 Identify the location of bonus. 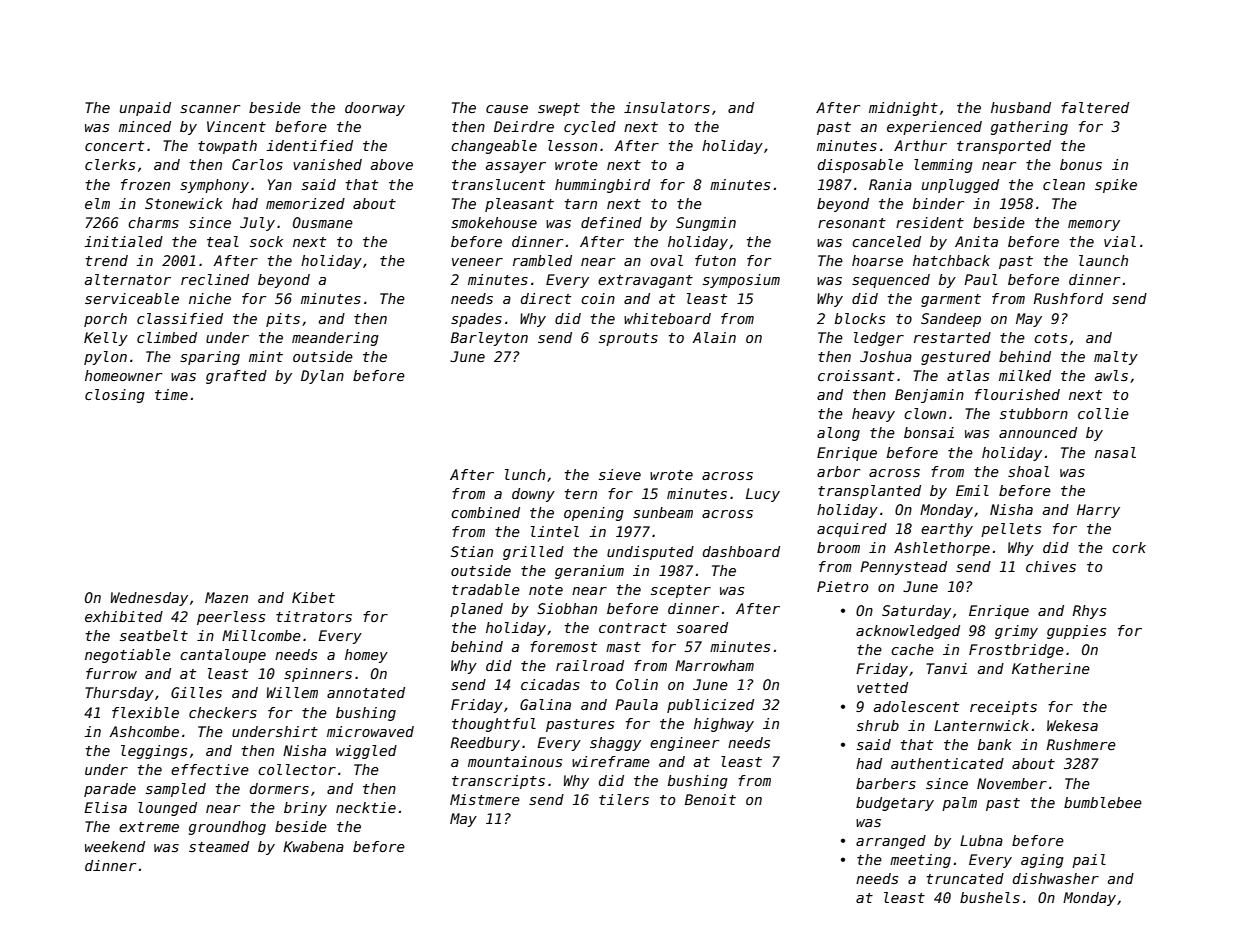
(1081, 164).
